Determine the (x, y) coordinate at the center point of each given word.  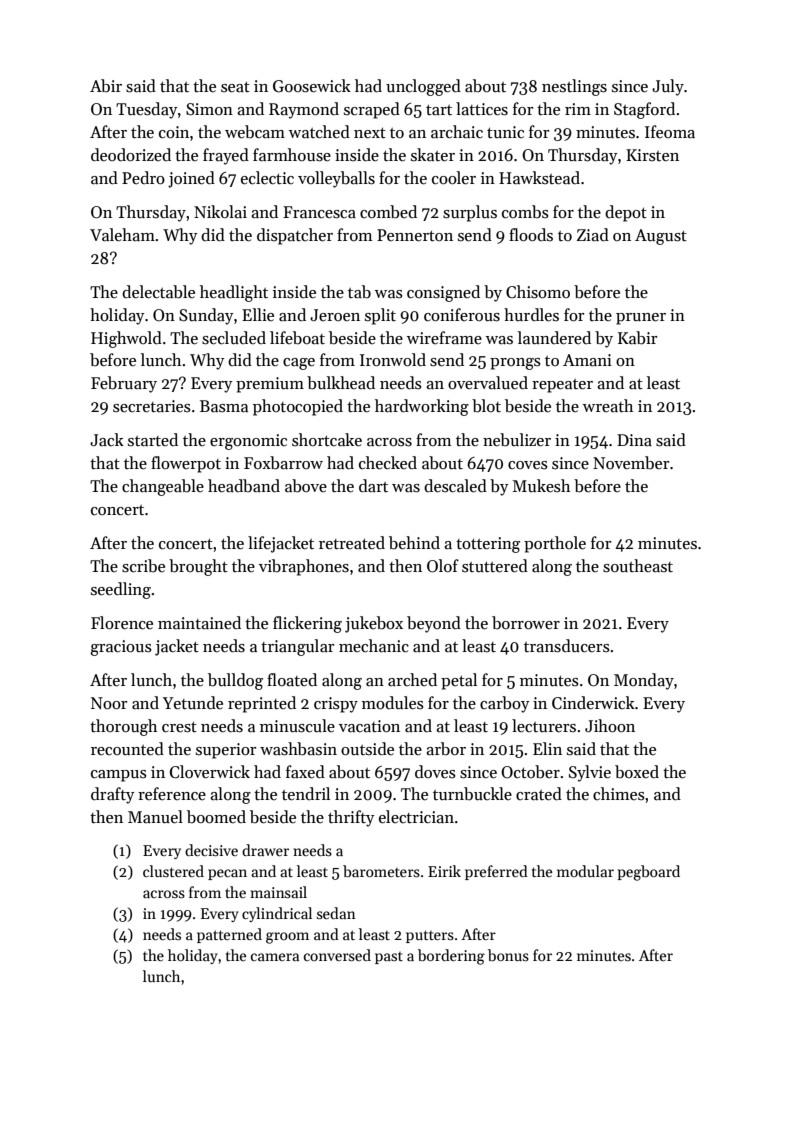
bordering (451, 957)
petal (459, 681)
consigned (443, 293)
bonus (508, 955)
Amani (587, 360)
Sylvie (590, 773)
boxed (637, 772)
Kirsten (652, 155)
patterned (229, 935)
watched (319, 132)
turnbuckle (472, 794)
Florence (122, 623)
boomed (216, 817)
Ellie (258, 314)
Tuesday (147, 110)
